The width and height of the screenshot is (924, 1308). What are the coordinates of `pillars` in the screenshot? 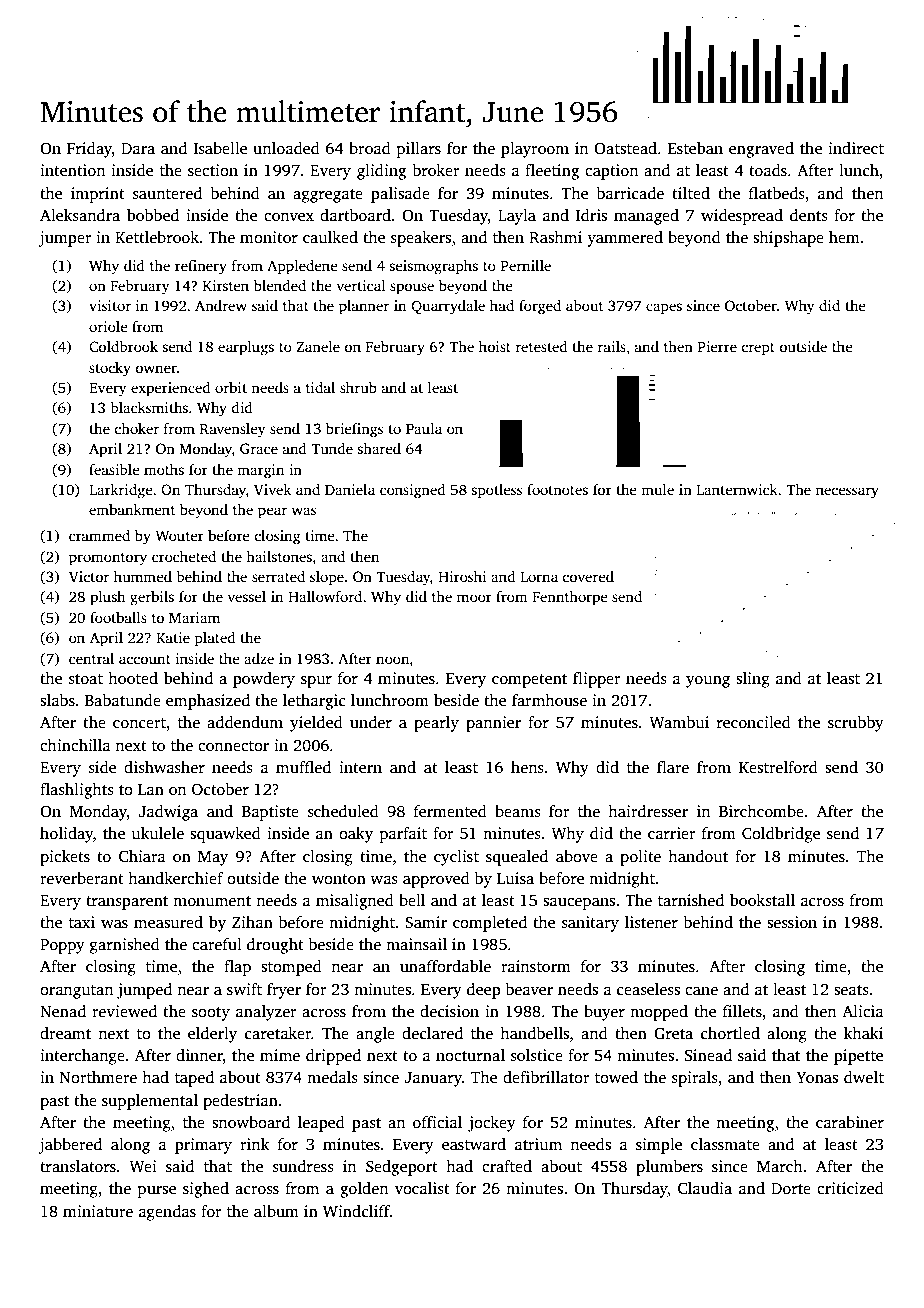 It's located at (419, 150).
